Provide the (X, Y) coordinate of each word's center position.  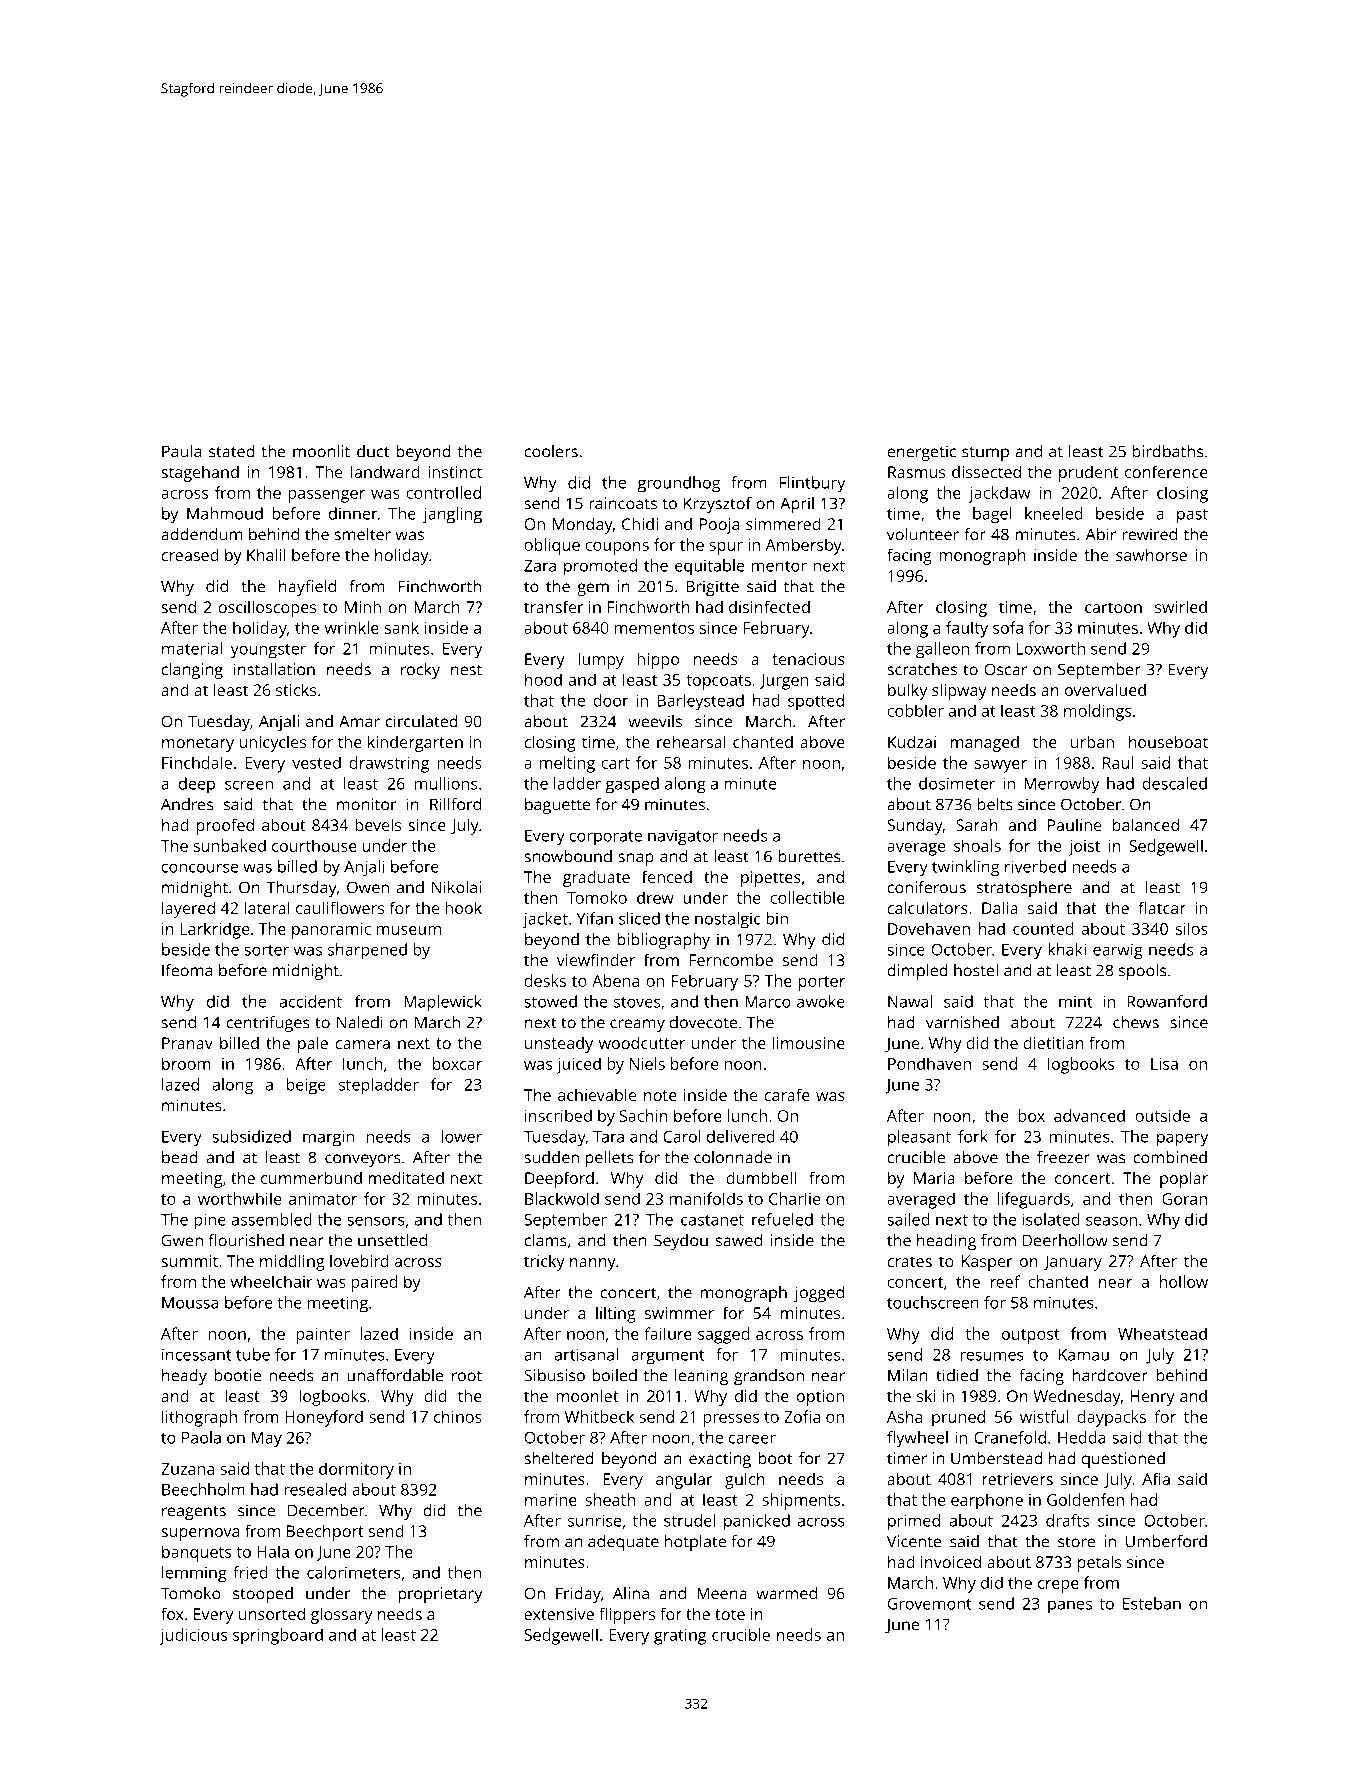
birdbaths (1168, 451)
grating (680, 1637)
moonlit (321, 451)
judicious (193, 1636)
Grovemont (930, 1604)
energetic (921, 453)
